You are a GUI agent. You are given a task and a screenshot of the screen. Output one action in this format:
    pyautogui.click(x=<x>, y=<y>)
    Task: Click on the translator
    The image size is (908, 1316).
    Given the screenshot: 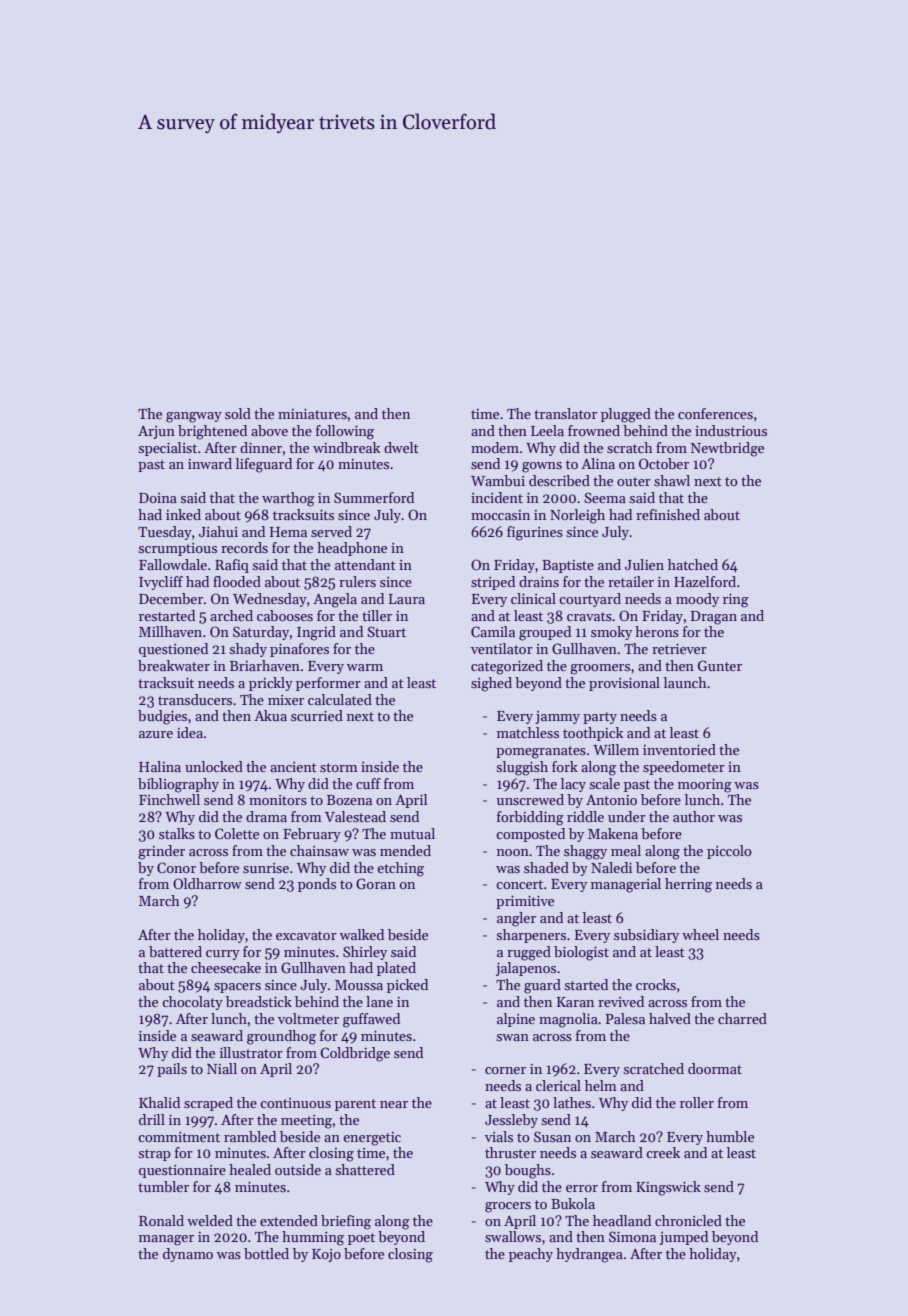 What is the action you would take?
    pyautogui.click(x=565, y=413)
